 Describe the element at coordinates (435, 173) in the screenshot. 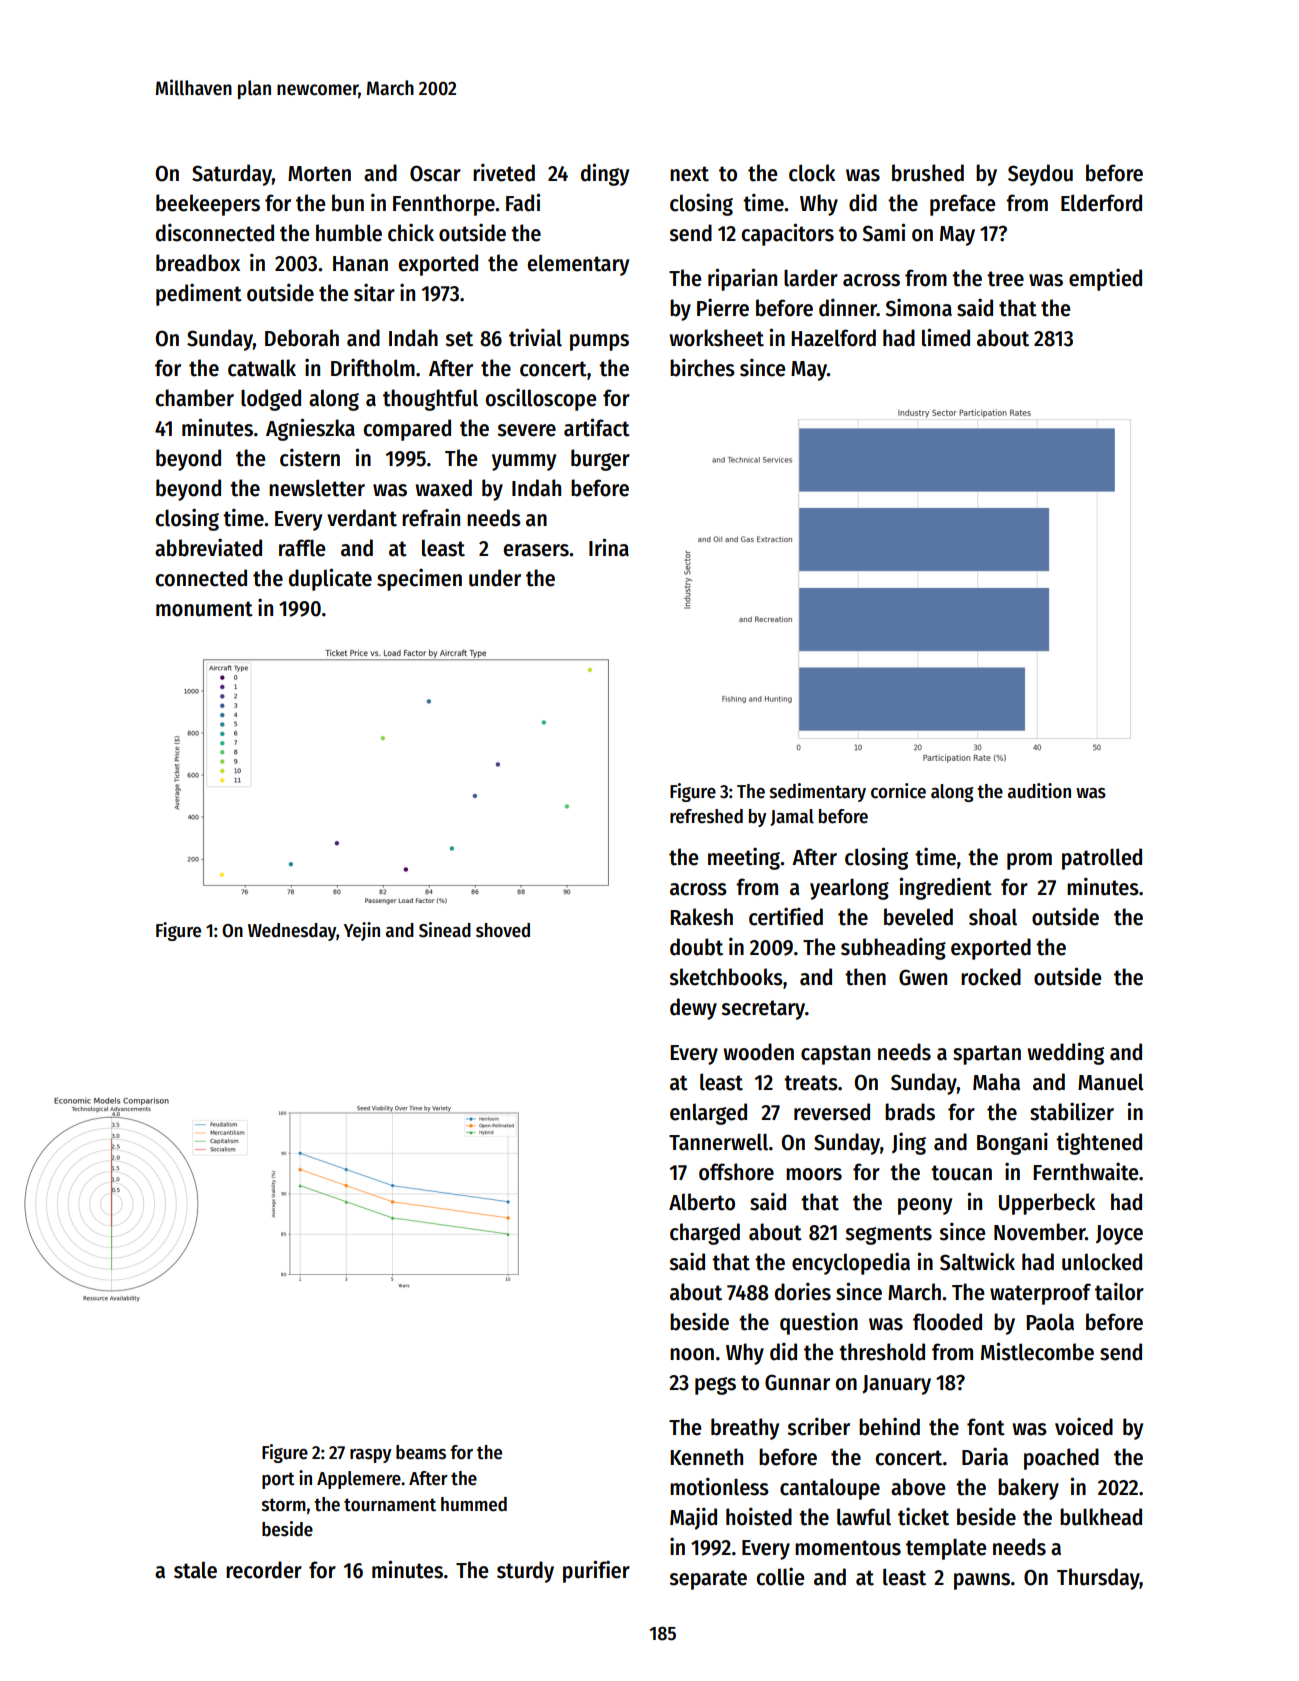

I see `Oscar` at that location.
